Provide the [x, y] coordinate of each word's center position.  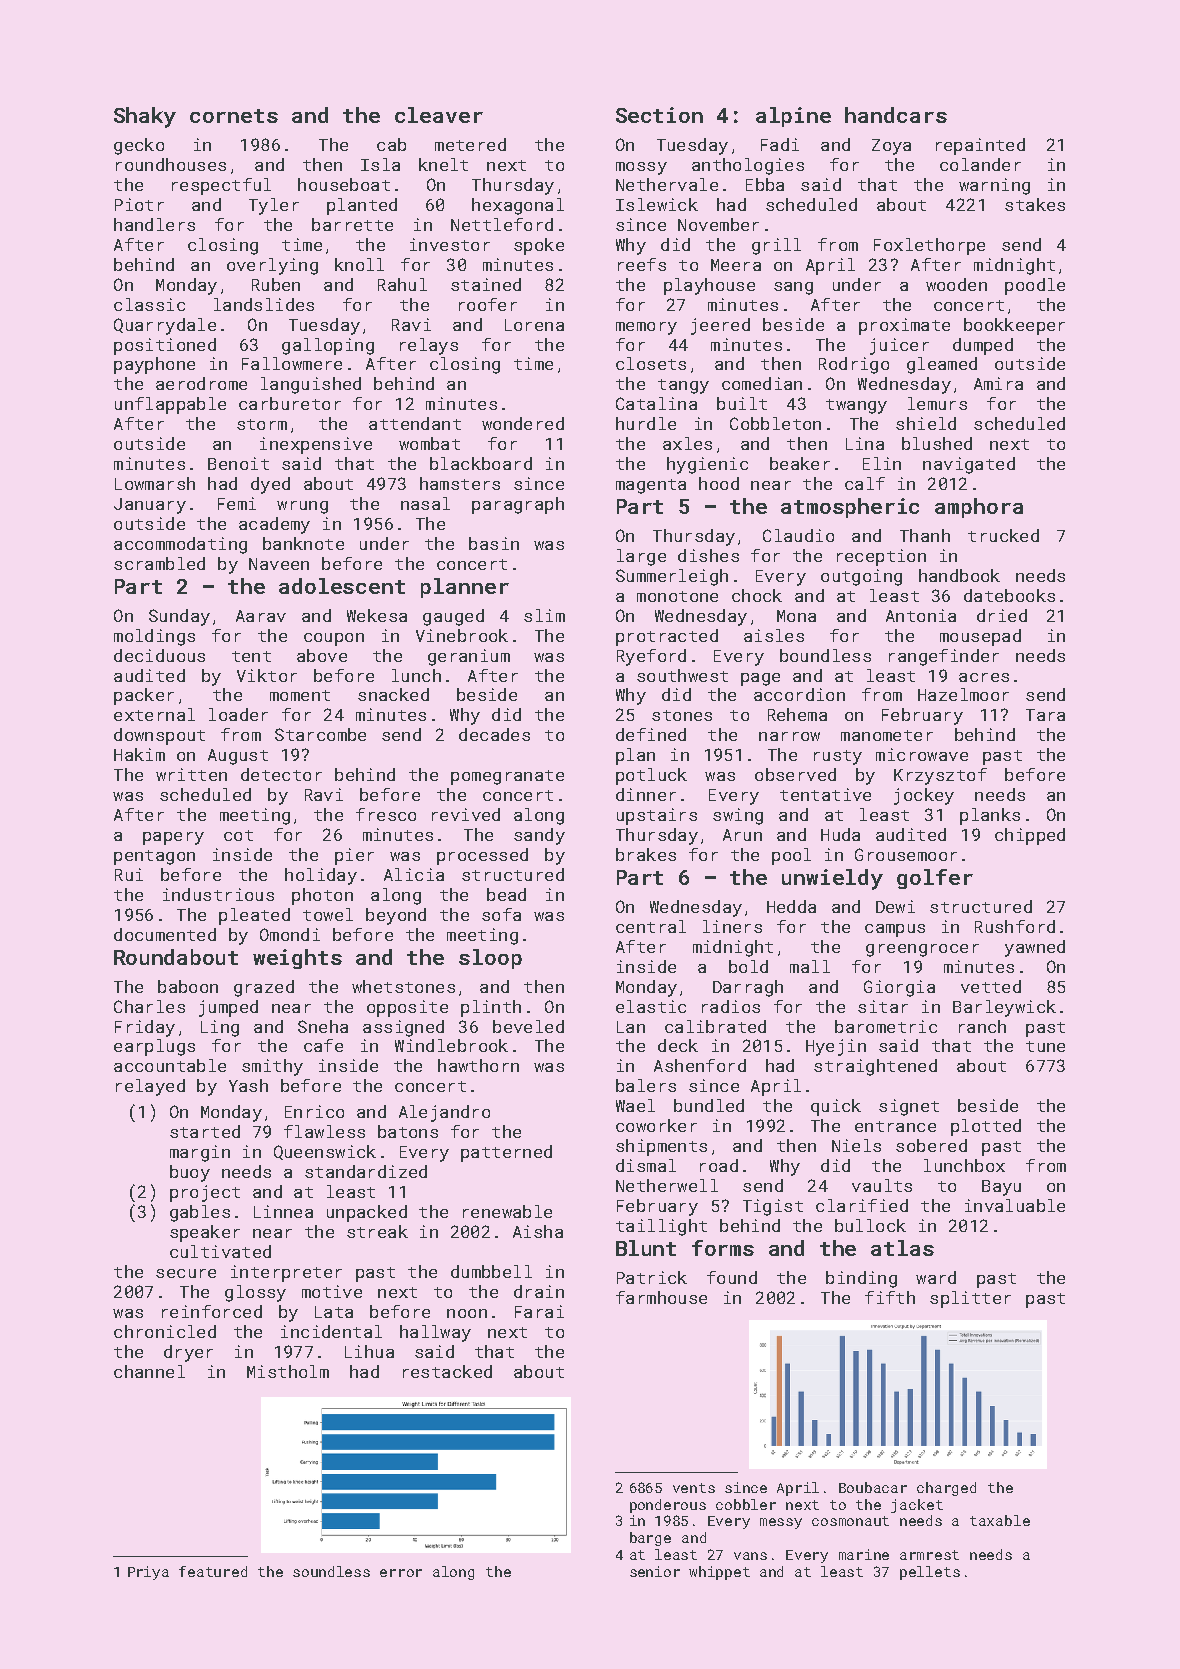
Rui [129, 874]
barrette [352, 224]
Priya [148, 1573]
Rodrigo [854, 365]
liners [732, 926]
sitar [883, 1006]
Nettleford [502, 224]
